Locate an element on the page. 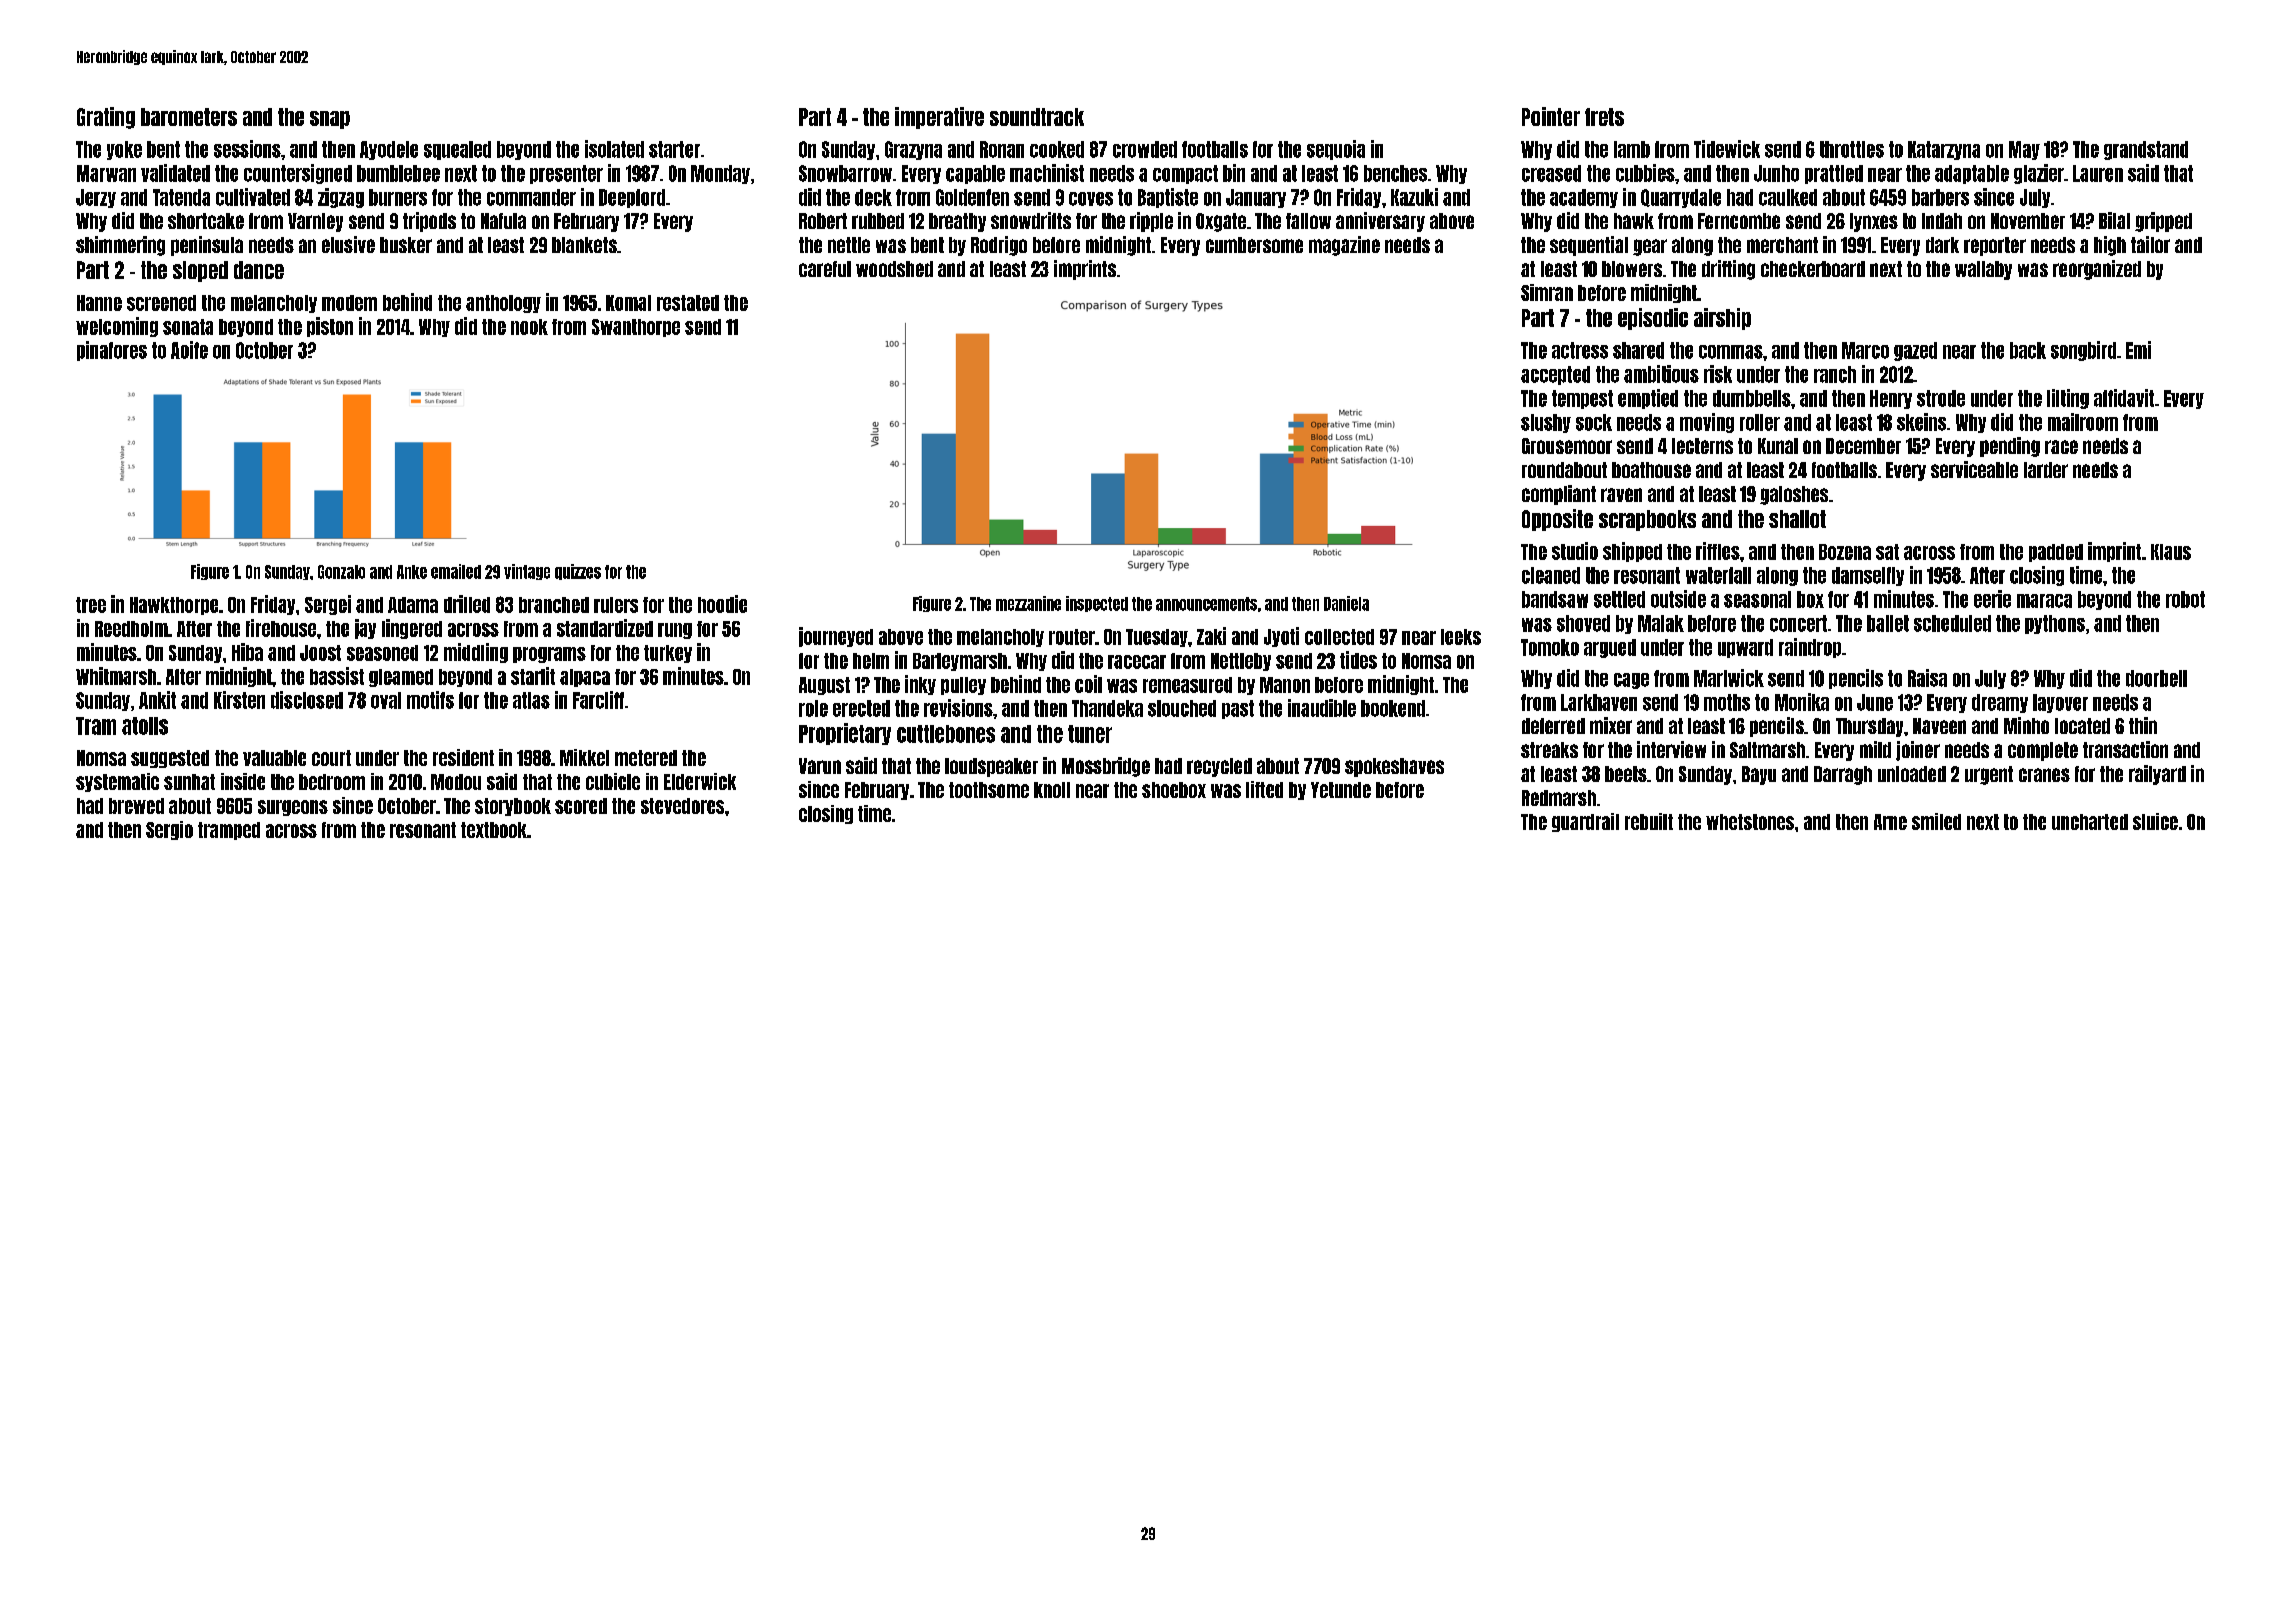  pinafores is located at coordinates (112, 351).
